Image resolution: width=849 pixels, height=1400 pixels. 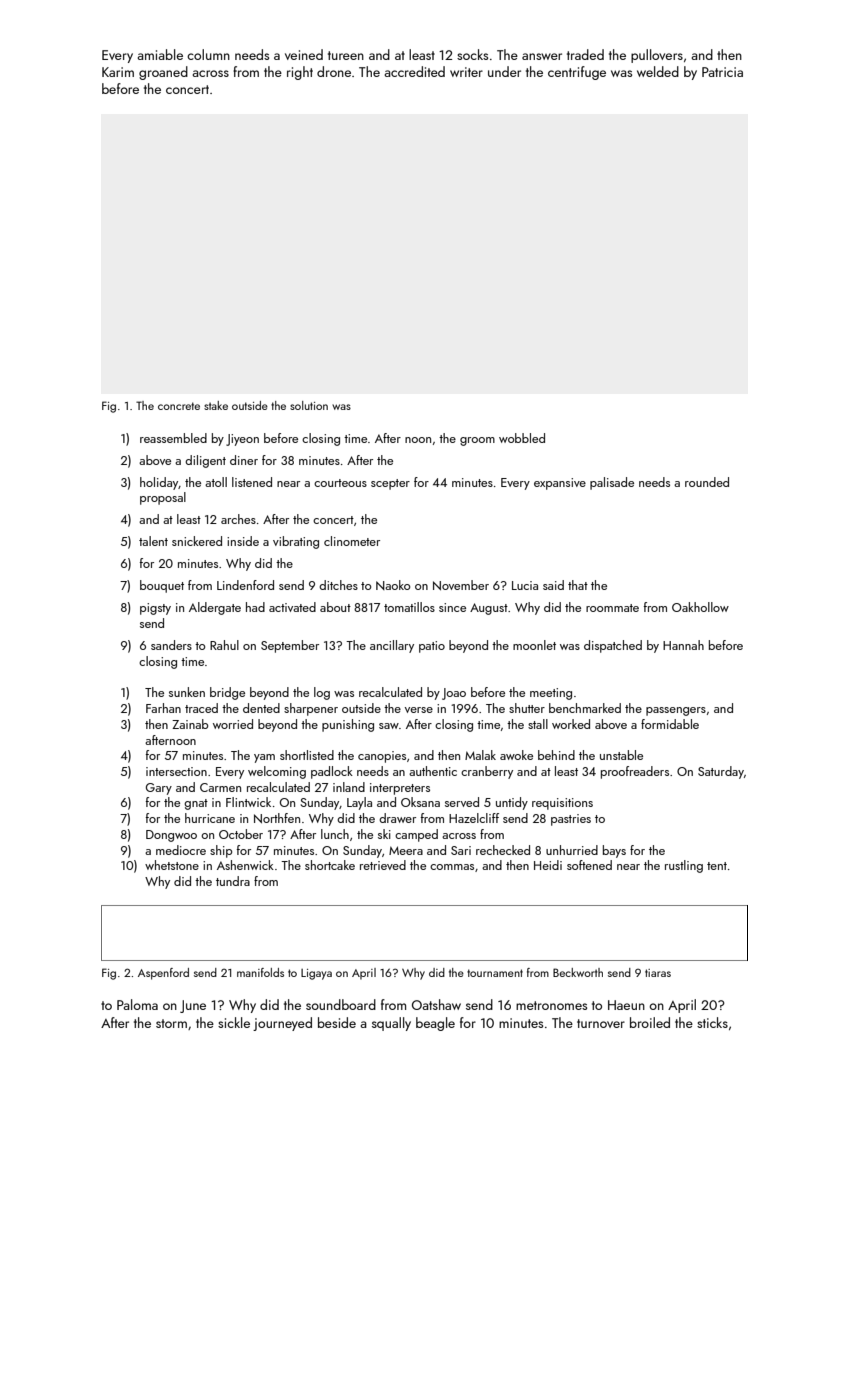 What do you see at coordinates (171, 645) in the screenshot?
I see `sanders` at bounding box center [171, 645].
